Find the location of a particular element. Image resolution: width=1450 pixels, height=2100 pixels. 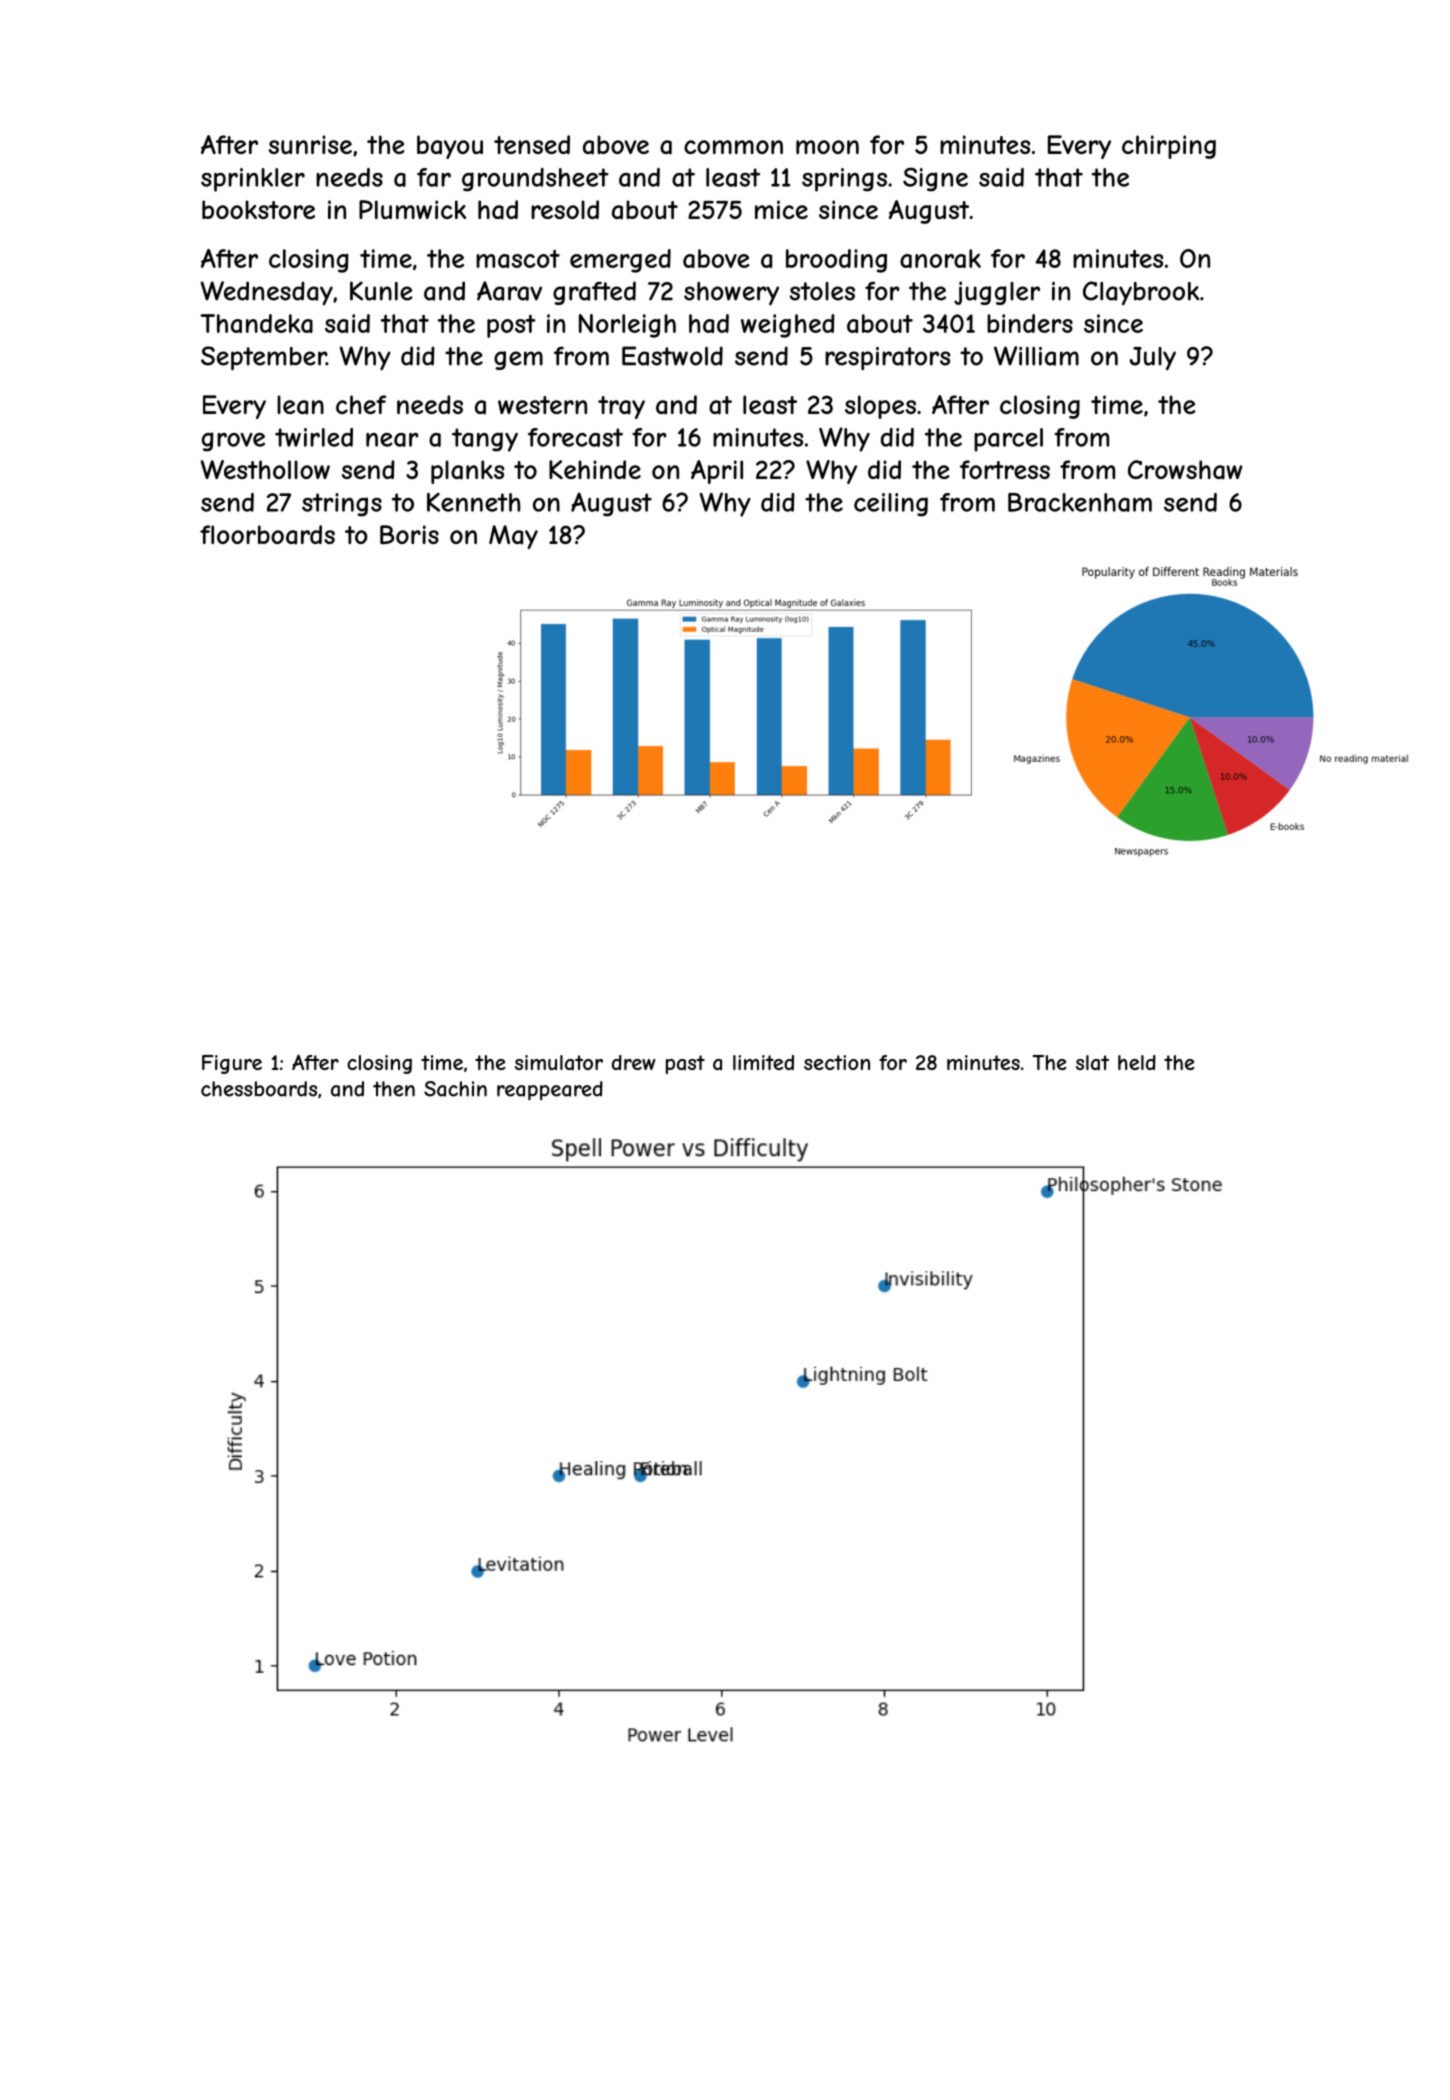

chirping is located at coordinates (1169, 147).
